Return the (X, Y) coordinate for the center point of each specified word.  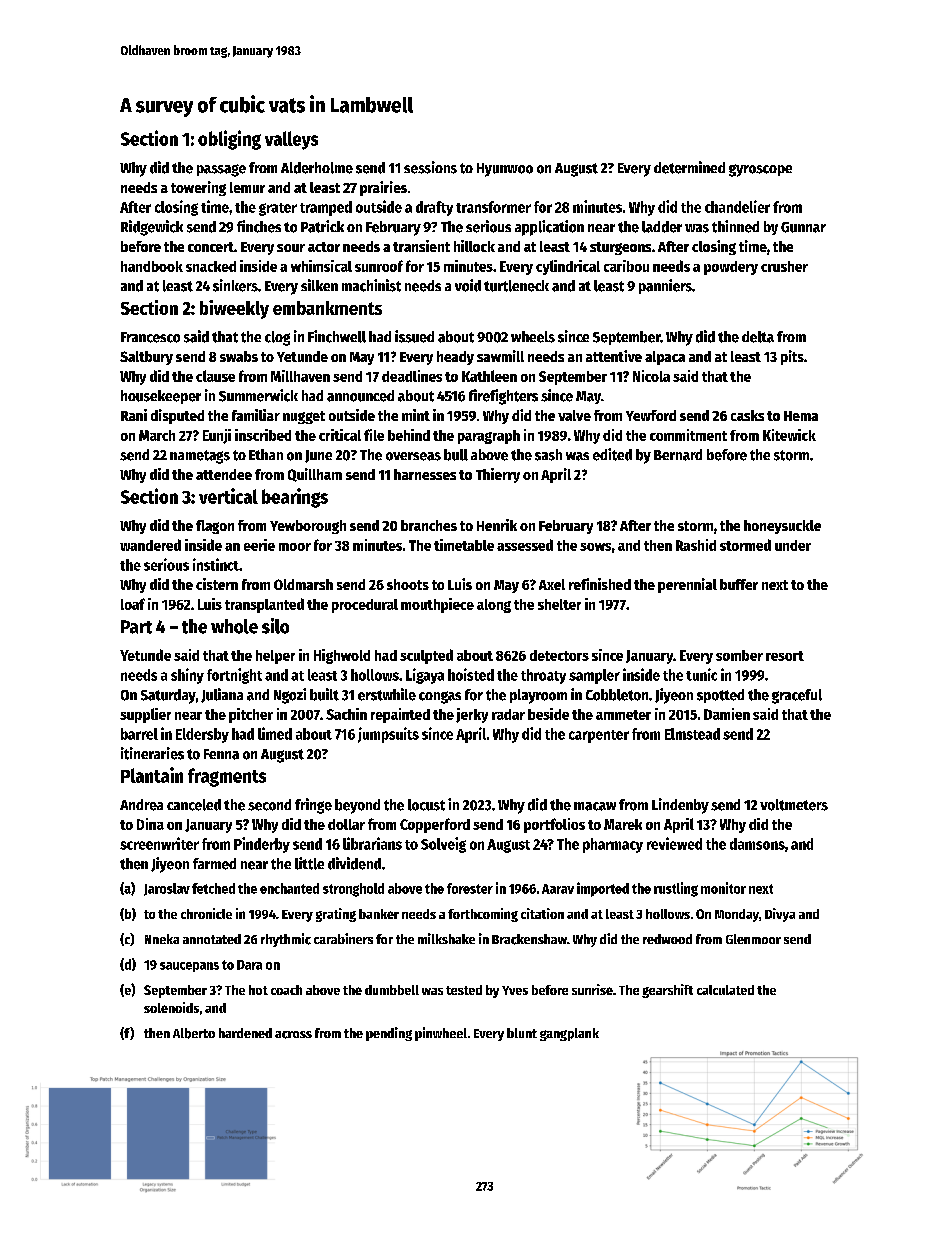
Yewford (651, 415)
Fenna (221, 754)
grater (278, 209)
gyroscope (760, 170)
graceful (797, 696)
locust (426, 805)
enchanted (289, 888)
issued (414, 336)
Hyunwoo (505, 170)
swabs (239, 356)
